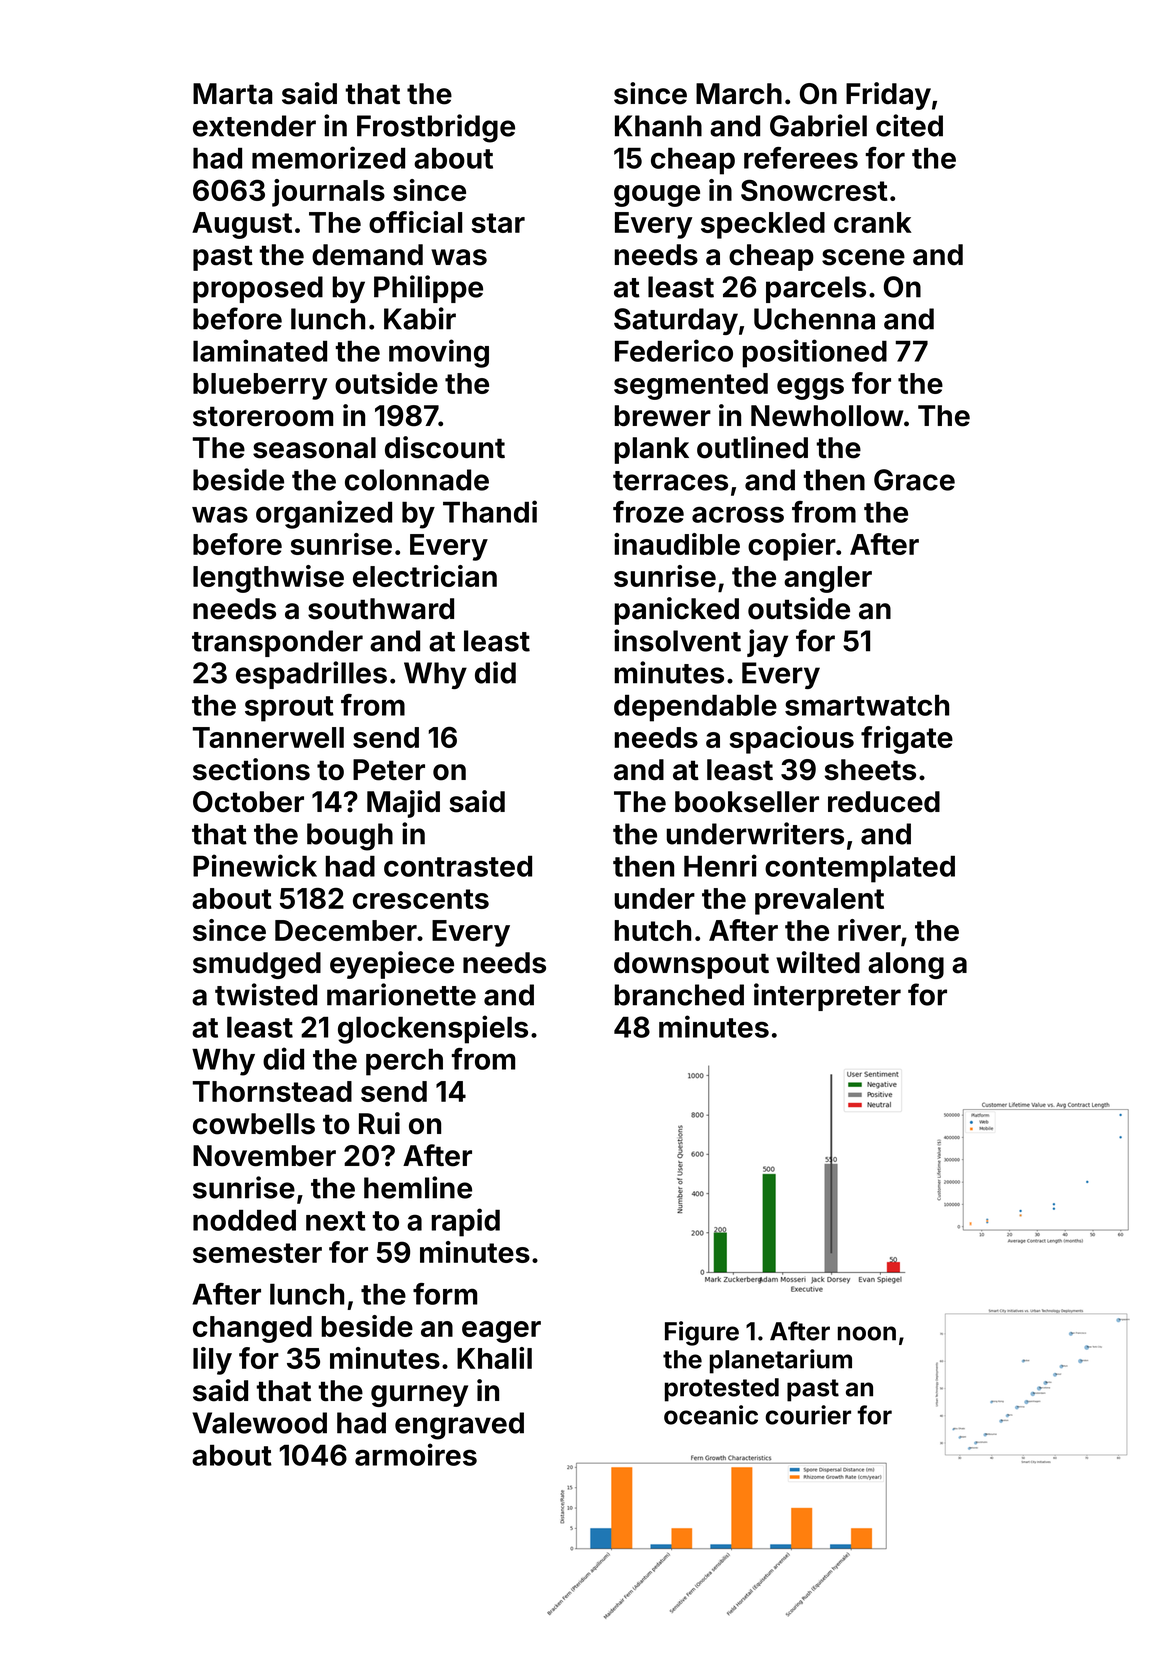 The image size is (1165, 1654). What do you see at coordinates (658, 126) in the page?
I see `Khanh` at bounding box center [658, 126].
